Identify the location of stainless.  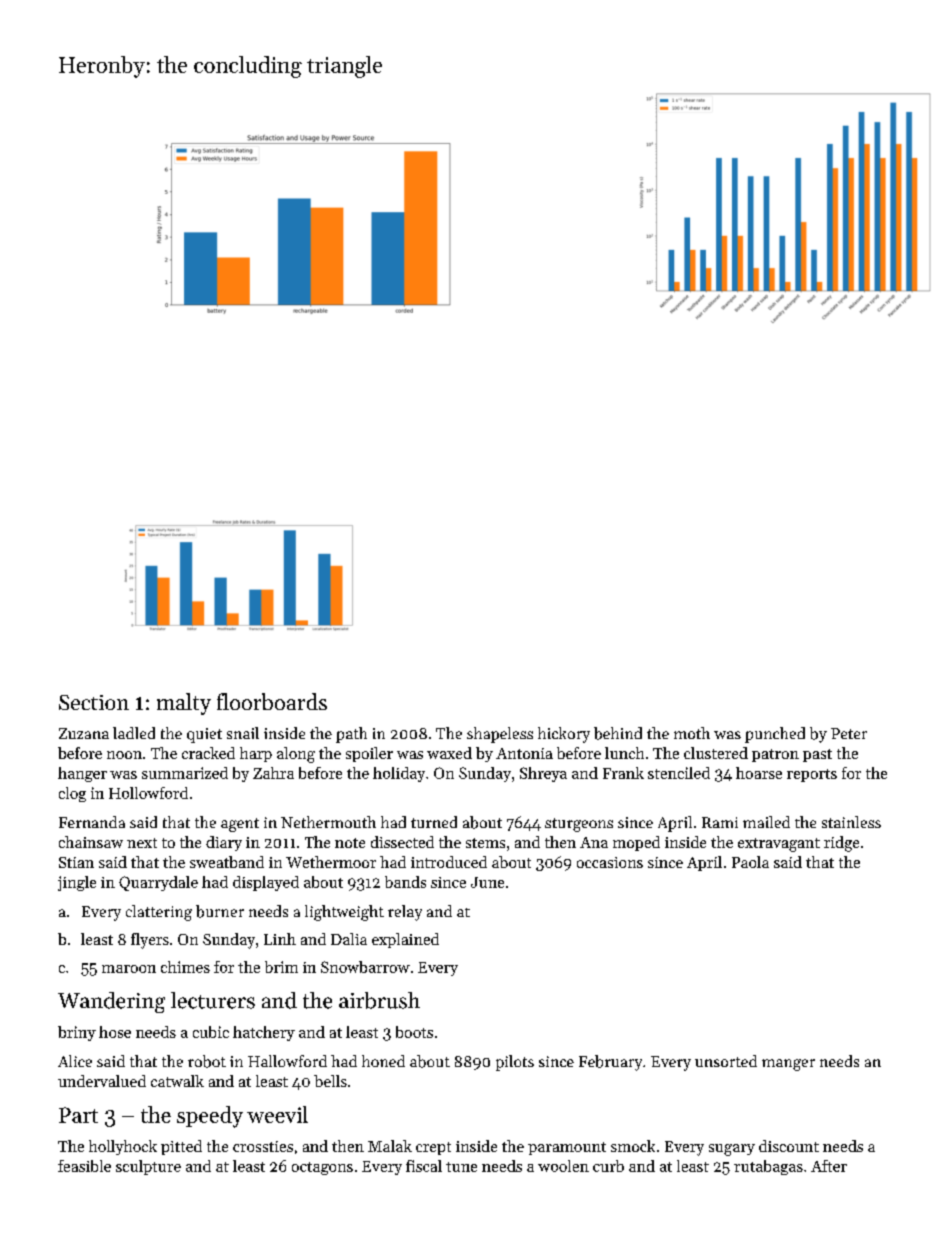
(851, 822).
